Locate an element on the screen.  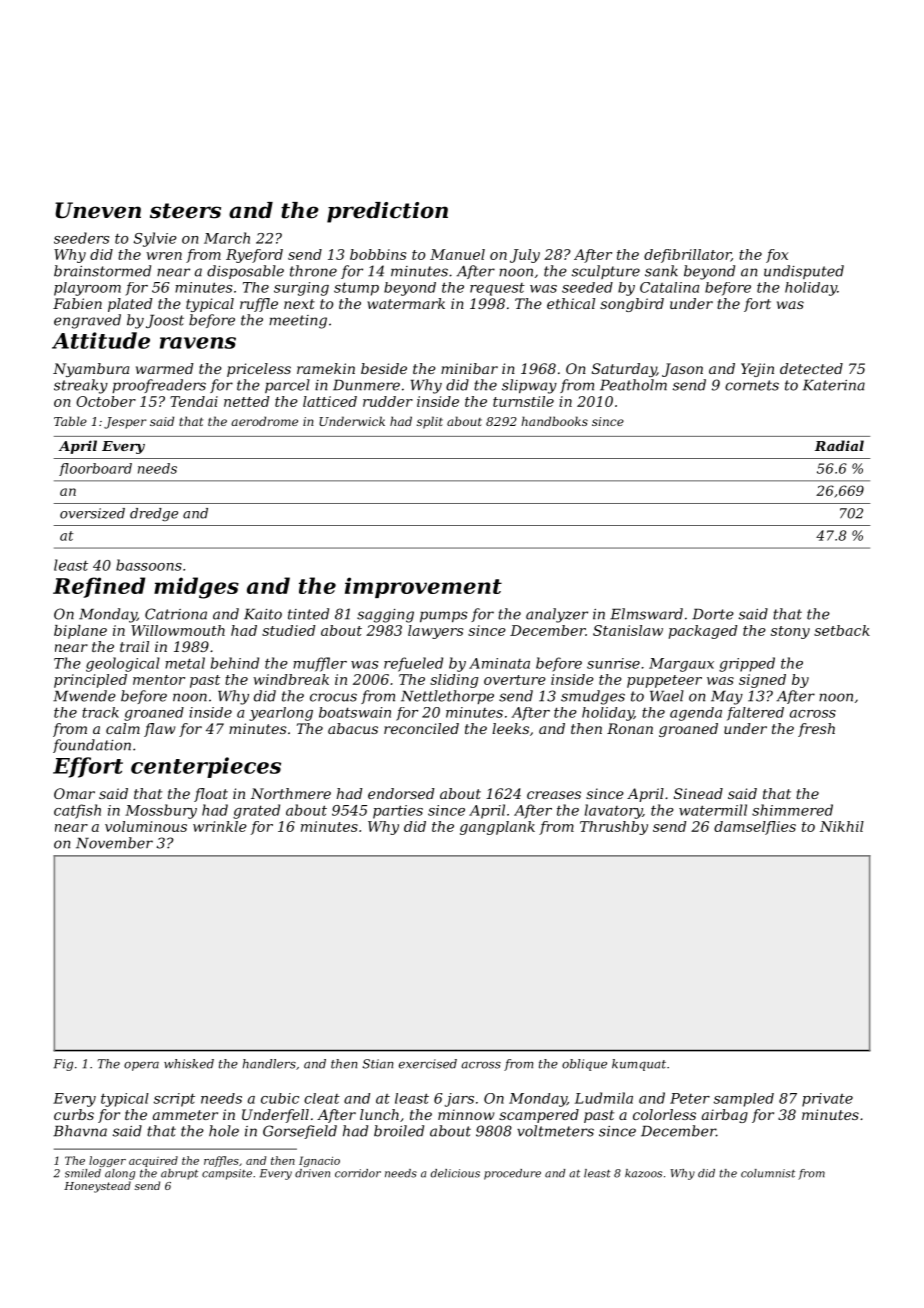
prediction is located at coordinates (387, 212).
